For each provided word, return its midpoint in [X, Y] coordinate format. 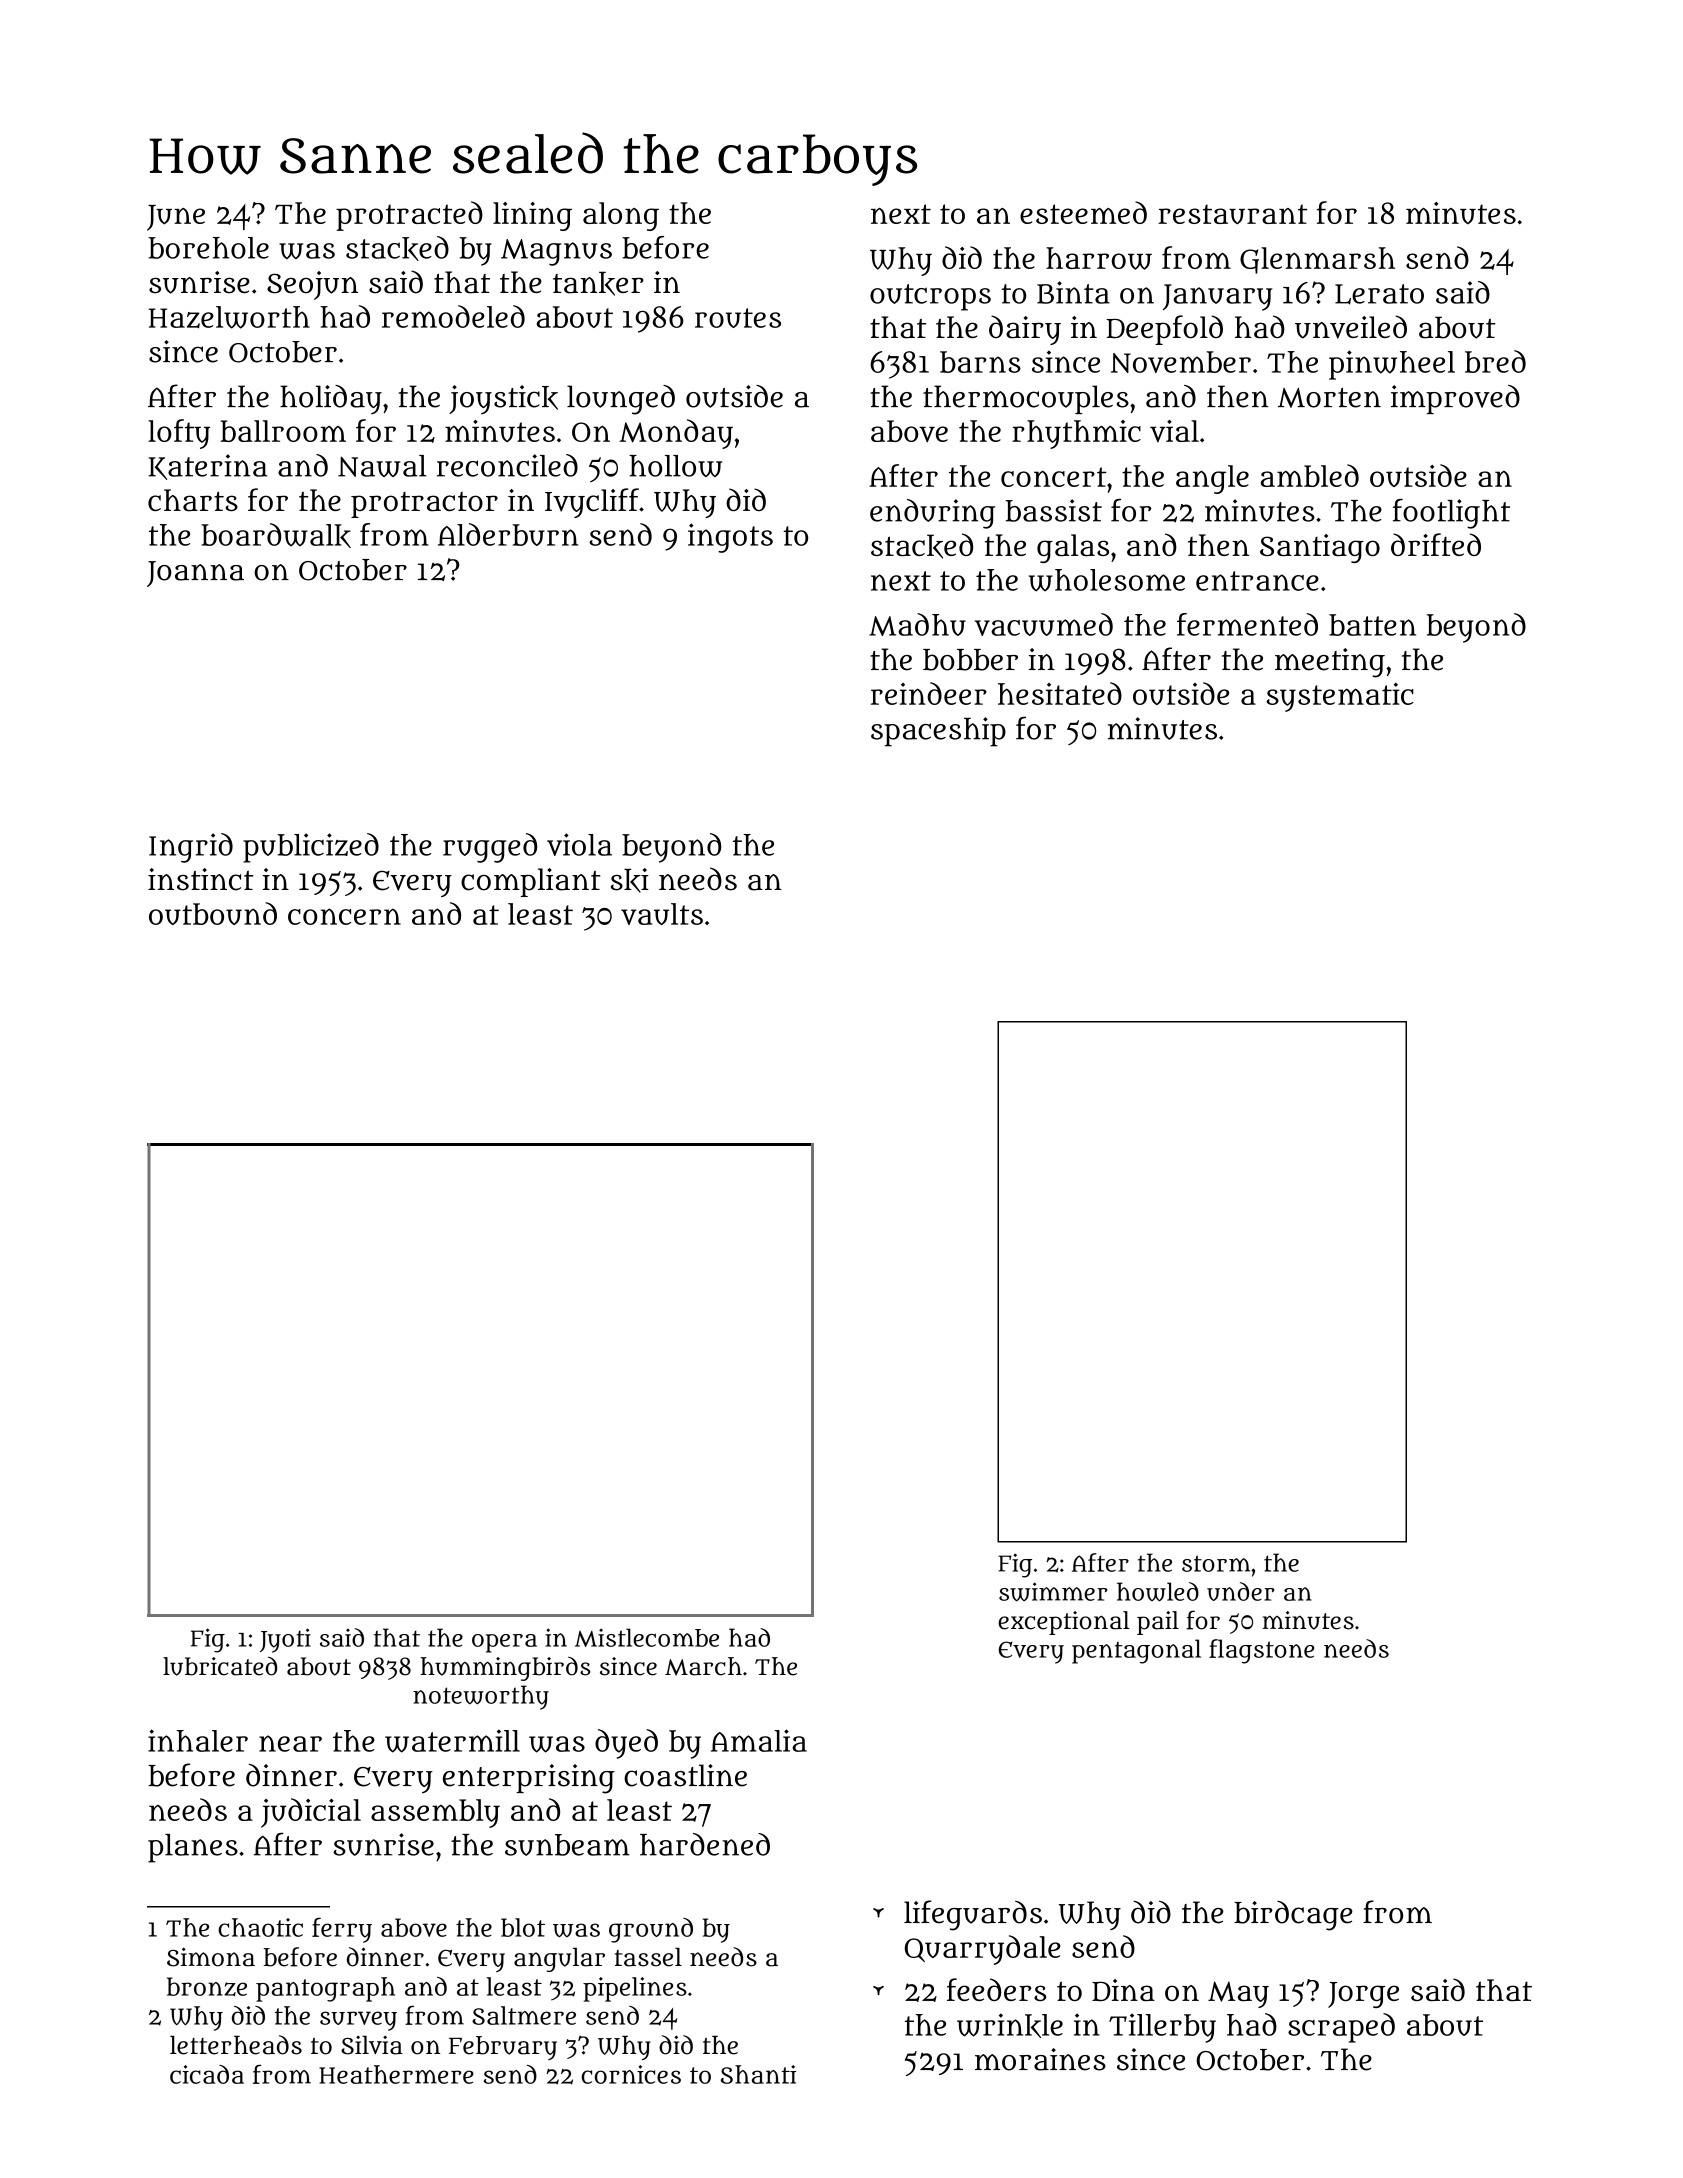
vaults [662, 914]
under [1240, 1591]
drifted [1436, 544]
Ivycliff [592, 503]
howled [1158, 1592]
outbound [213, 913]
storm [1216, 1563]
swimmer [1053, 1592]
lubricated [220, 1666]
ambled [1310, 475]
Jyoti [285, 1640]
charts [193, 500]
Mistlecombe [647, 1637]
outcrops [930, 297]
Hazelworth [229, 317]
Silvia [372, 2045]
